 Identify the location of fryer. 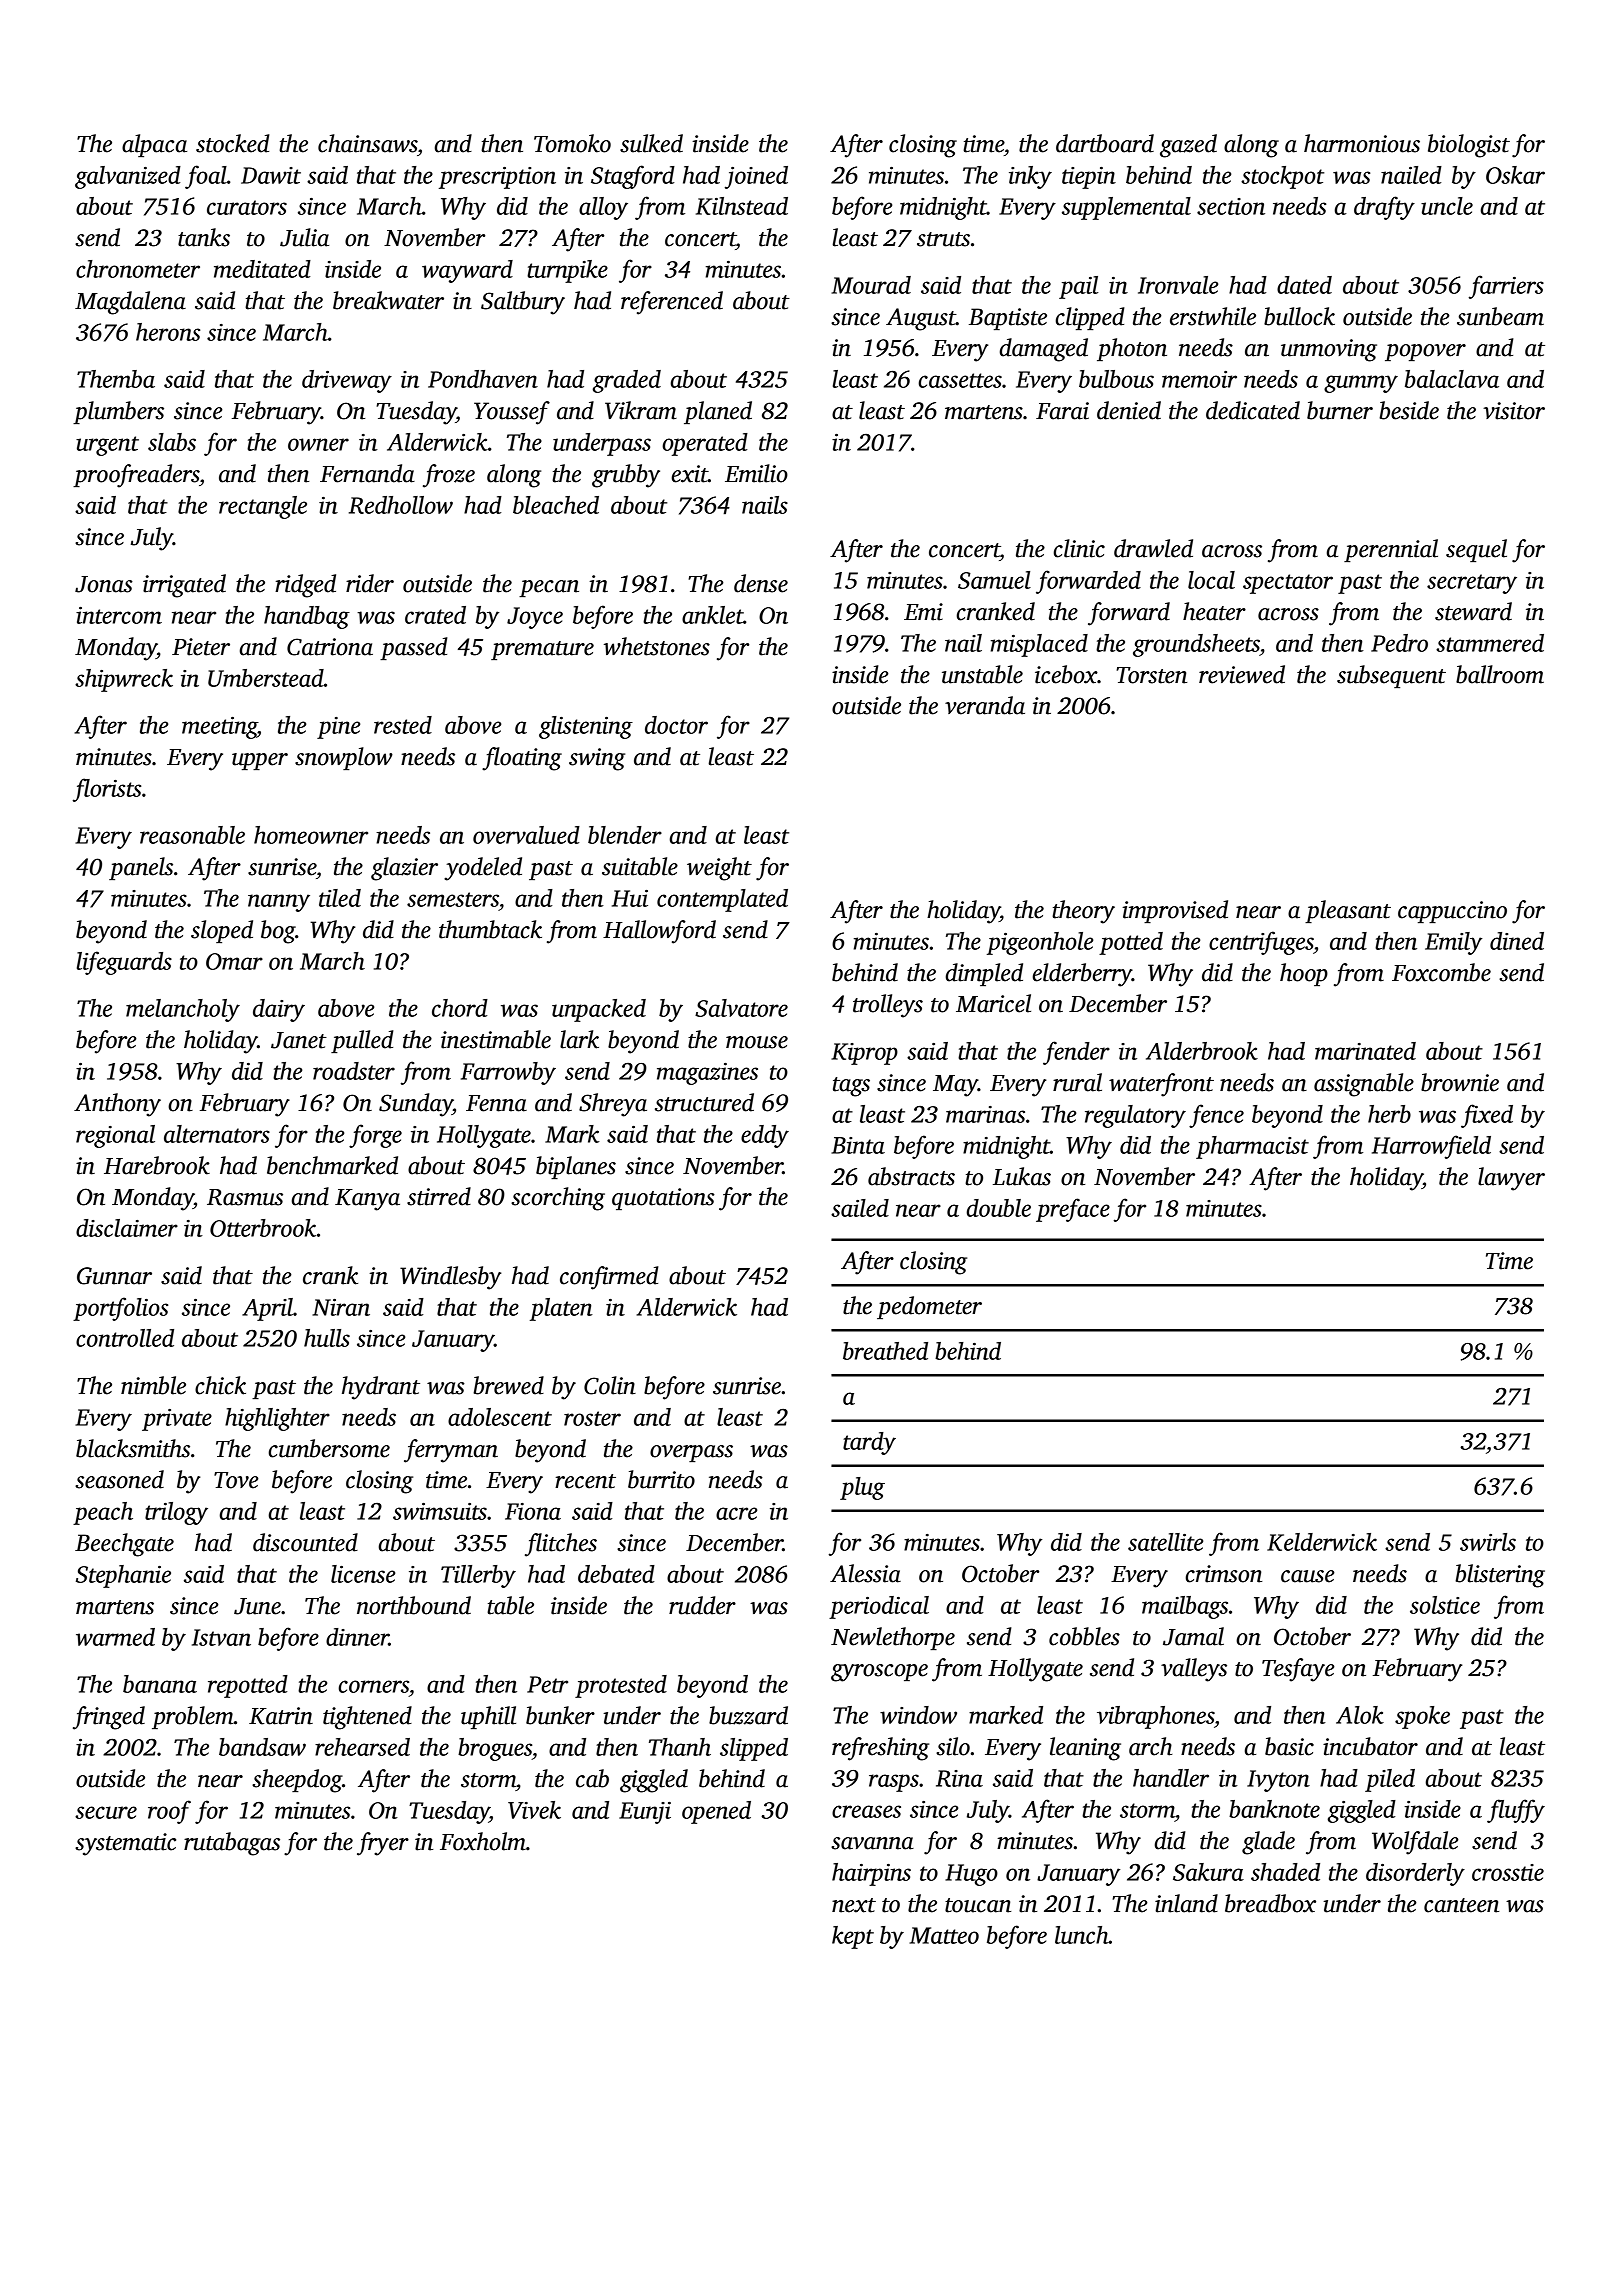
(383, 1844).
